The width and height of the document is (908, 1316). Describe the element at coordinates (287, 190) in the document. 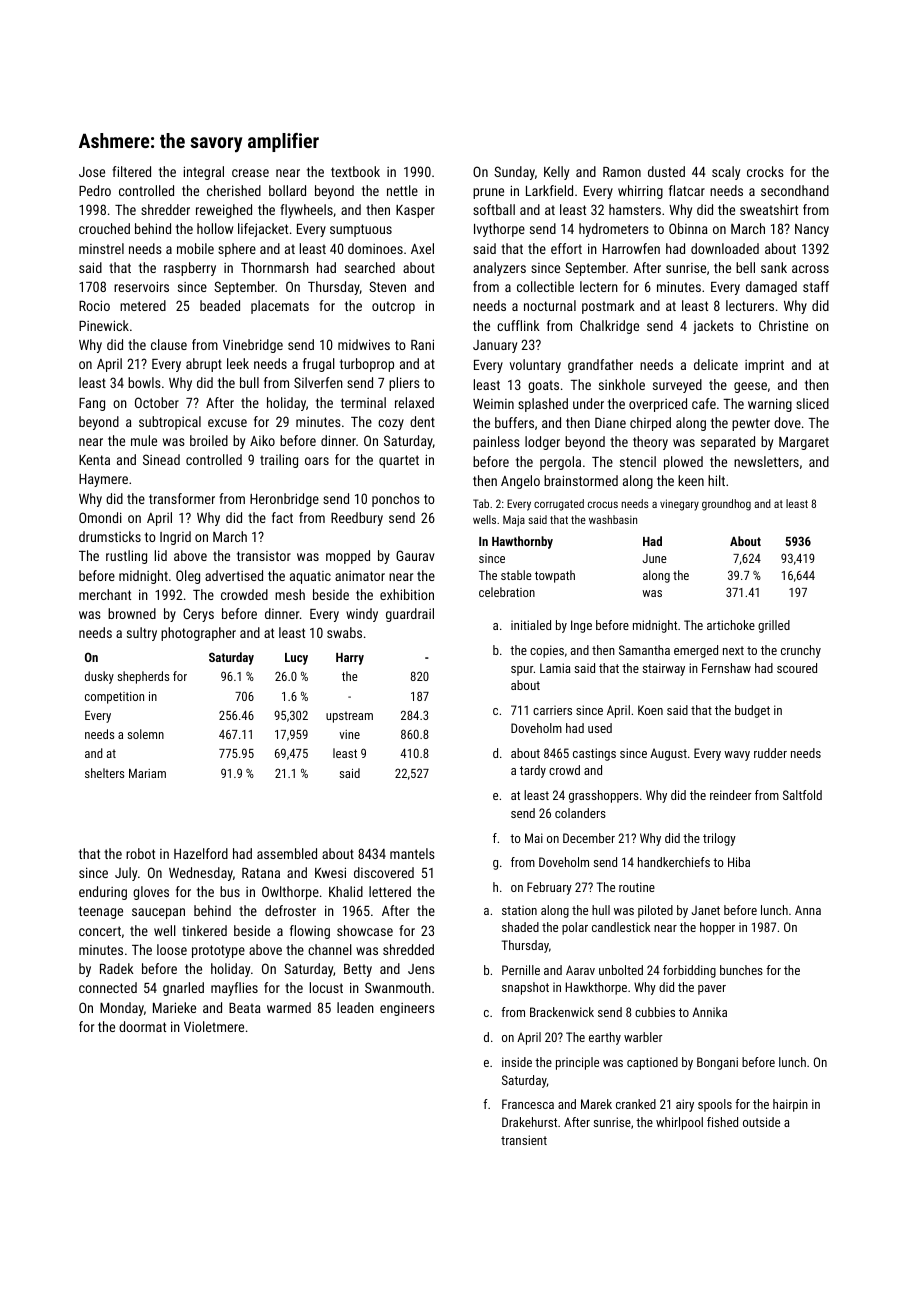

I see `bollard` at that location.
